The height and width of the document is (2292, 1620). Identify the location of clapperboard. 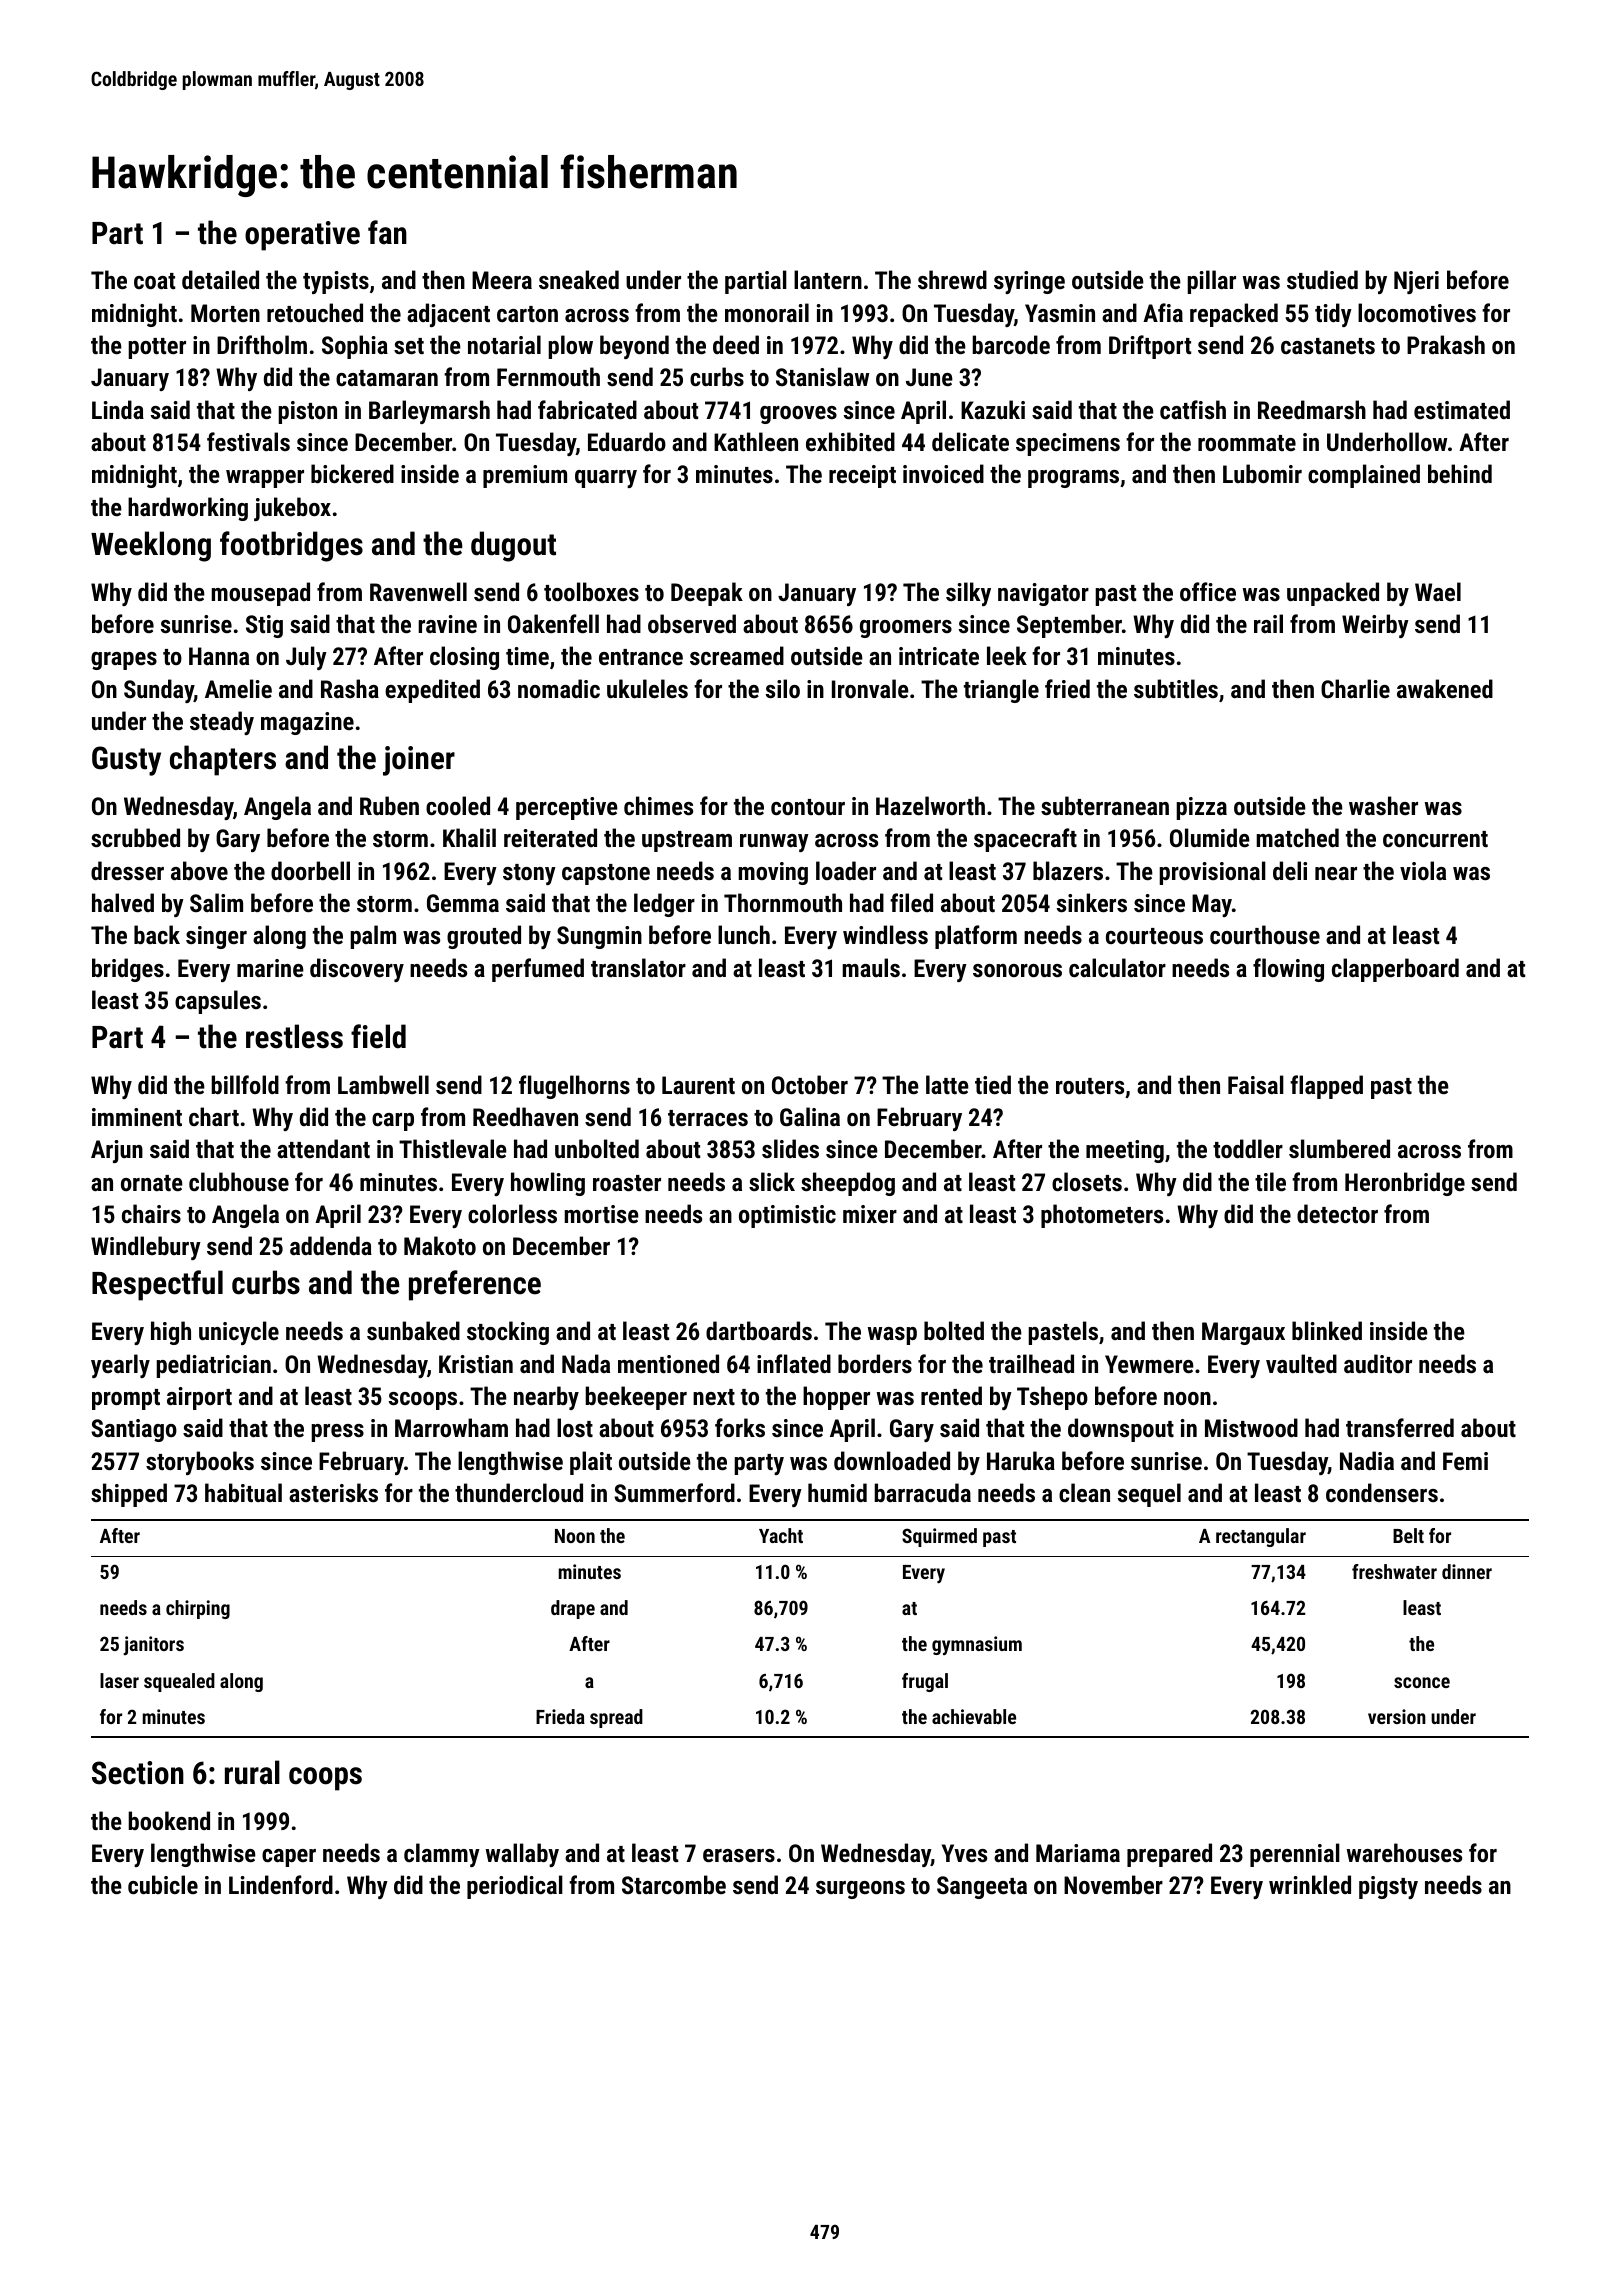
(1395, 970).
